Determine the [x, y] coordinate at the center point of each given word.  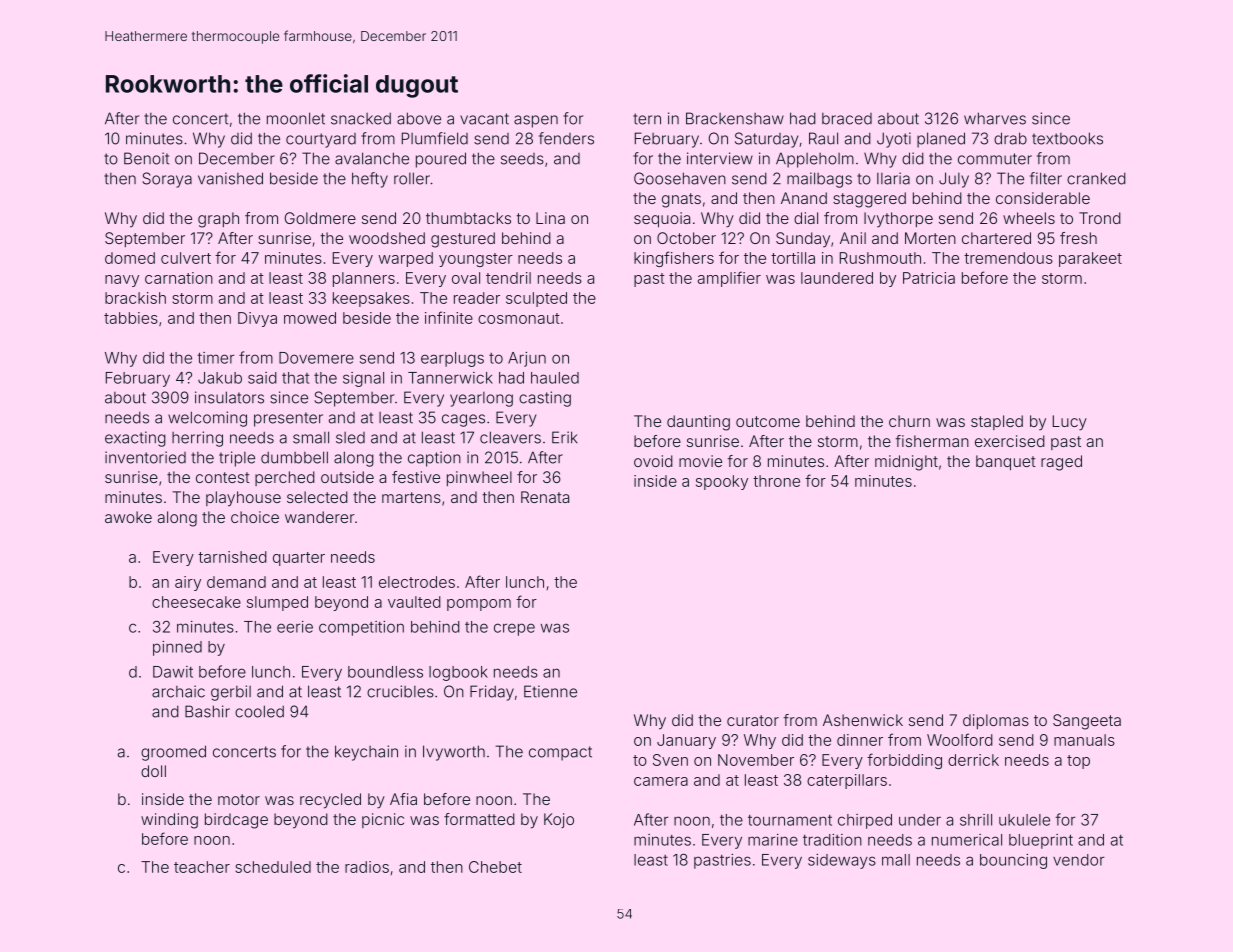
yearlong [481, 399]
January [686, 741]
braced [847, 119]
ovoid [653, 461]
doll [153, 771]
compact [560, 753]
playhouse [243, 499]
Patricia [929, 278]
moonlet [296, 118]
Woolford [960, 739]
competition [361, 628]
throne [776, 481]
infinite [449, 317]
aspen [536, 121]
